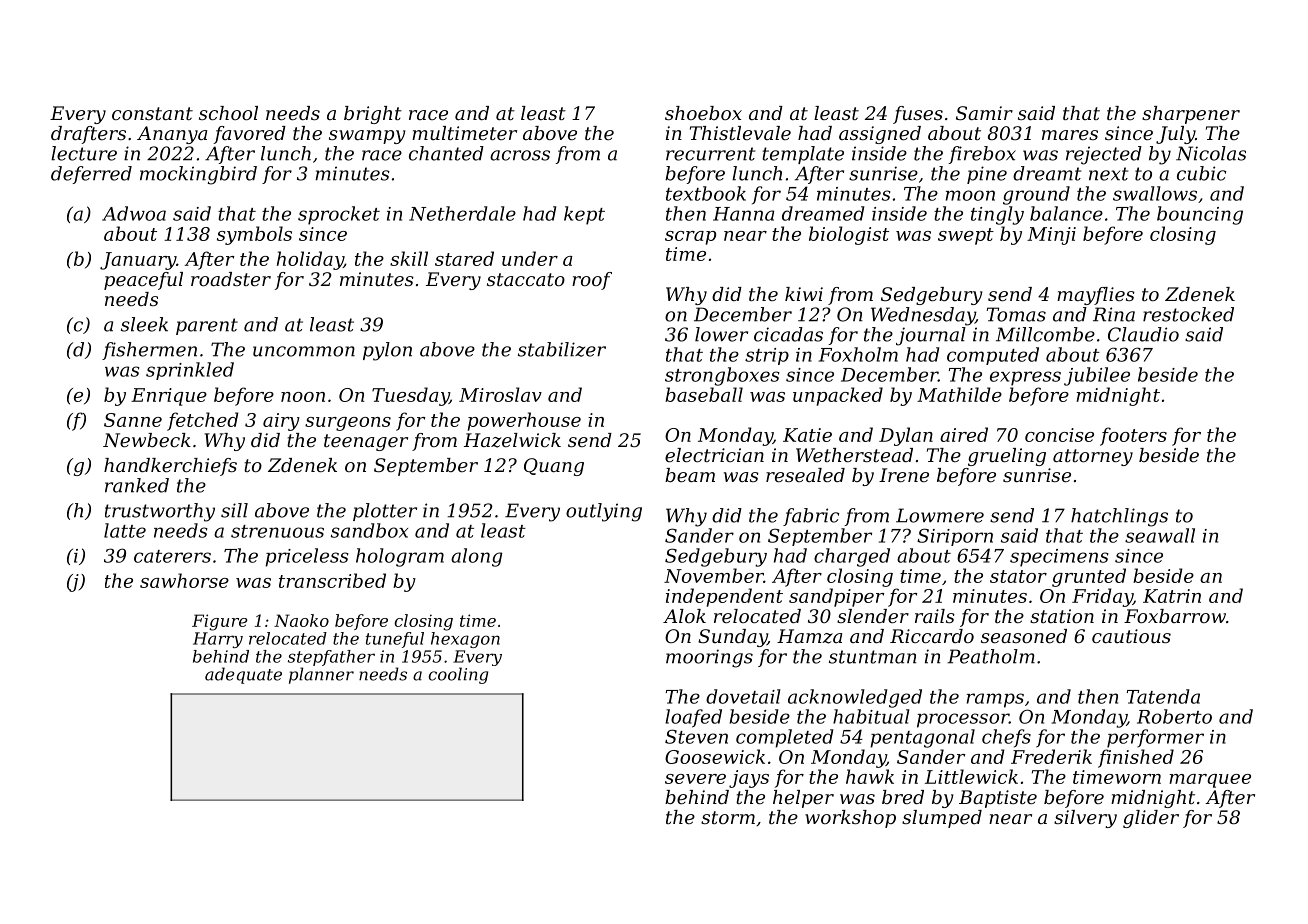 The width and height of the screenshot is (1308, 924). What do you see at coordinates (1045, 334) in the screenshot?
I see `Millcombe` at bounding box center [1045, 334].
